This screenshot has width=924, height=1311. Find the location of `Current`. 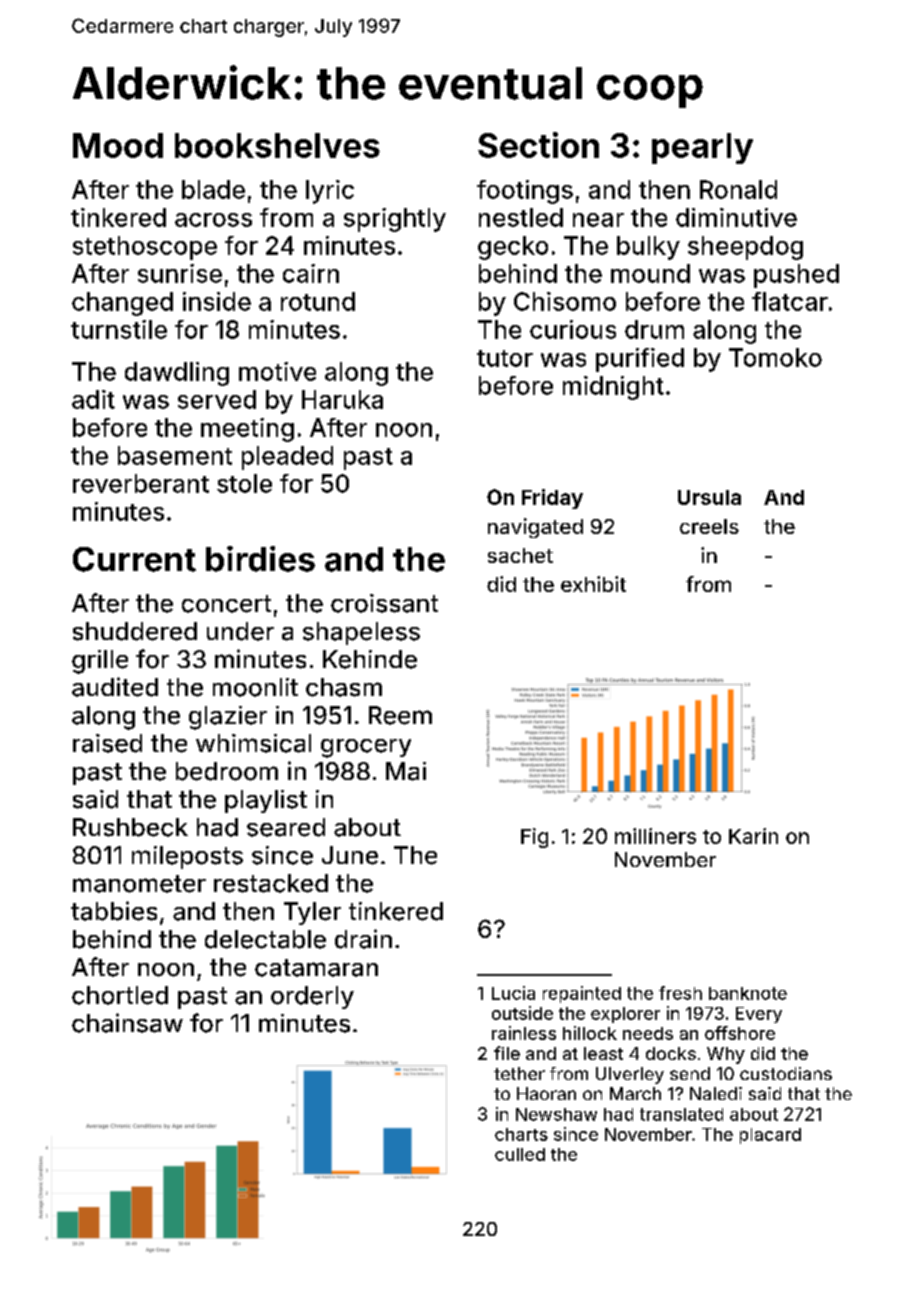

Current is located at coordinates (134, 559).
